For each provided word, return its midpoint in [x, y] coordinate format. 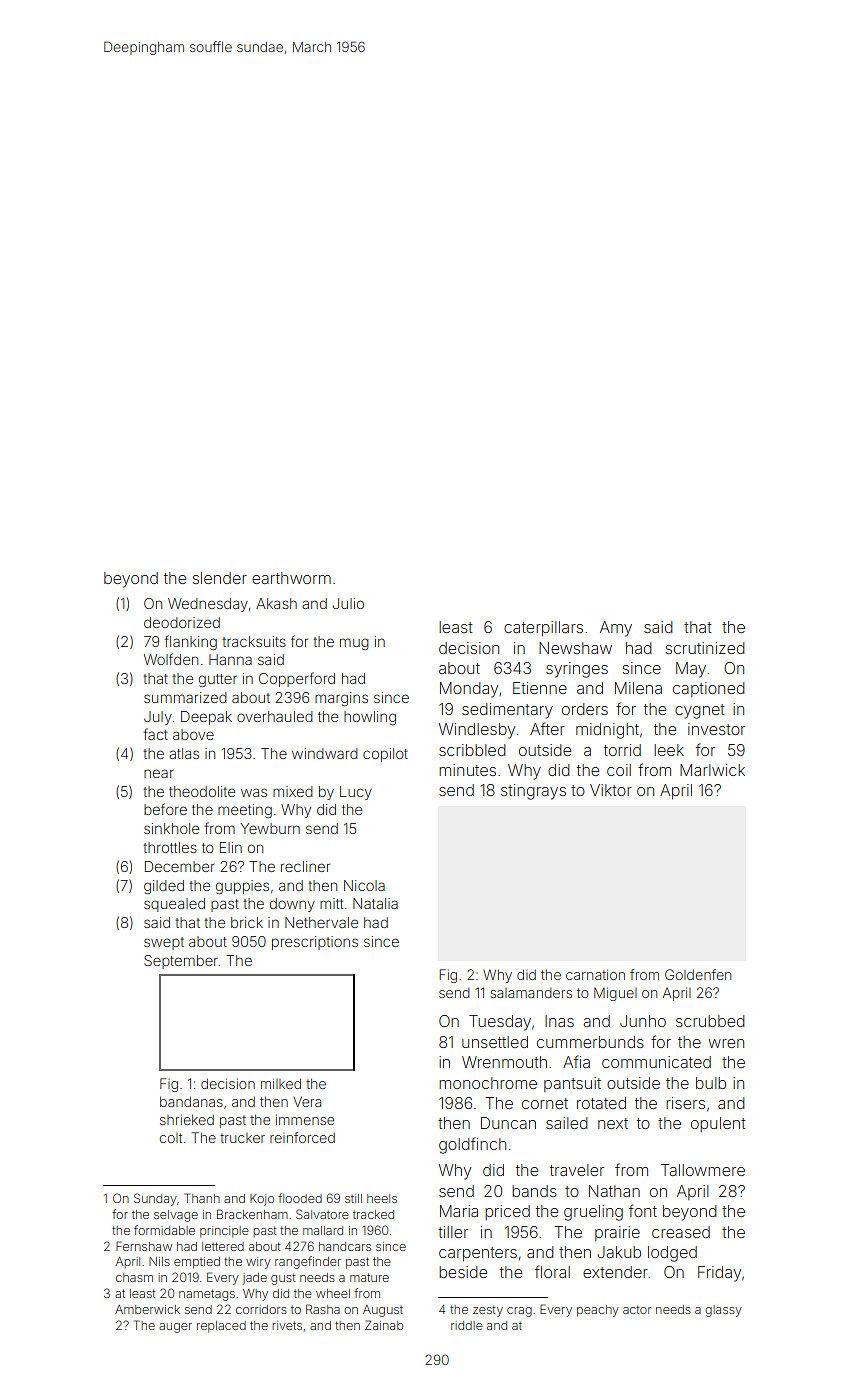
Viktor [611, 790]
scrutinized [705, 648]
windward [325, 753]
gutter [218, 680]
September [181, 962]
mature [369, 1277]
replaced [221, 1327]
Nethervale [321, 922]
